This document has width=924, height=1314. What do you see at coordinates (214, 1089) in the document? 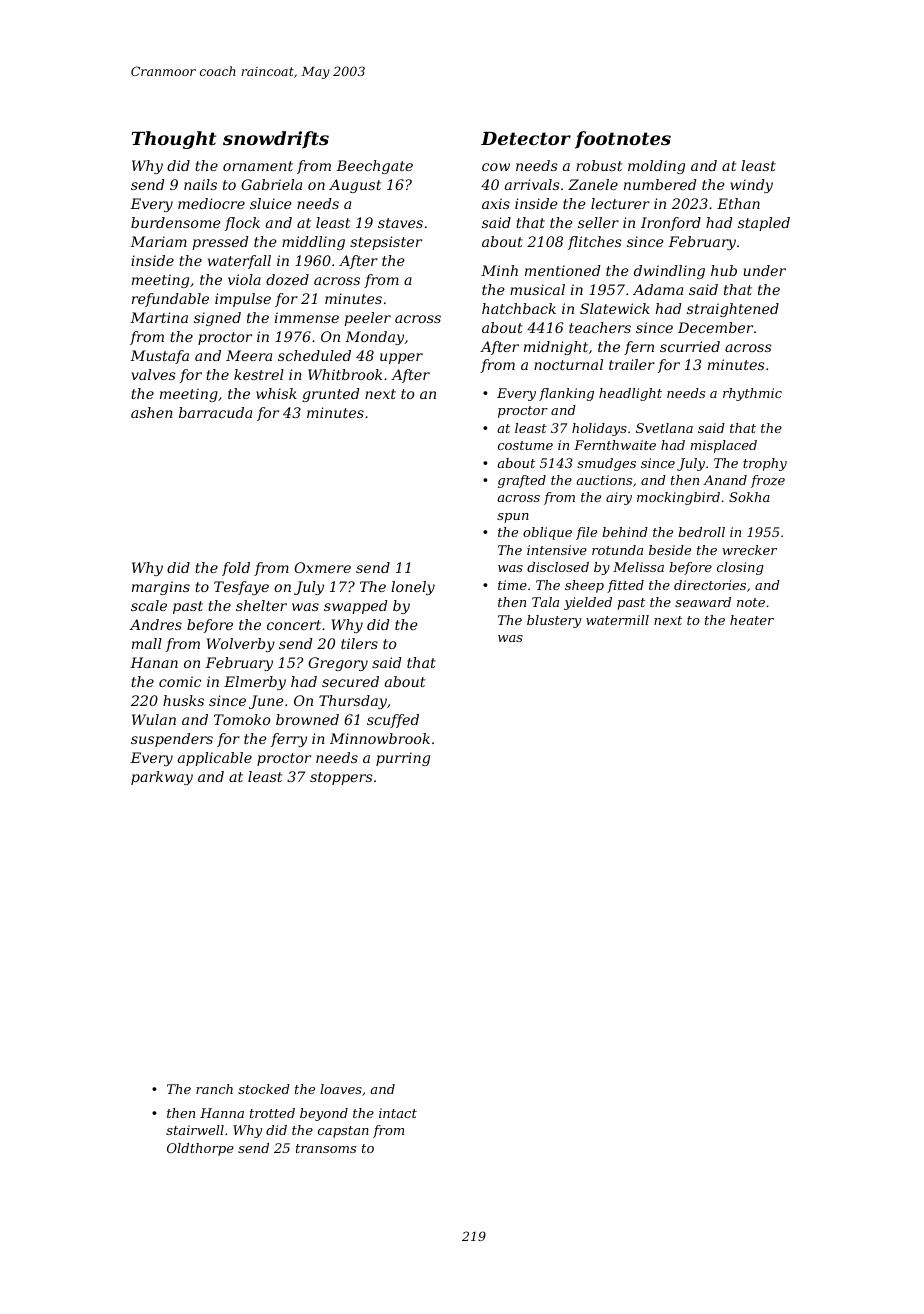
I see `ranch` at bounding box center [214, 1089].
